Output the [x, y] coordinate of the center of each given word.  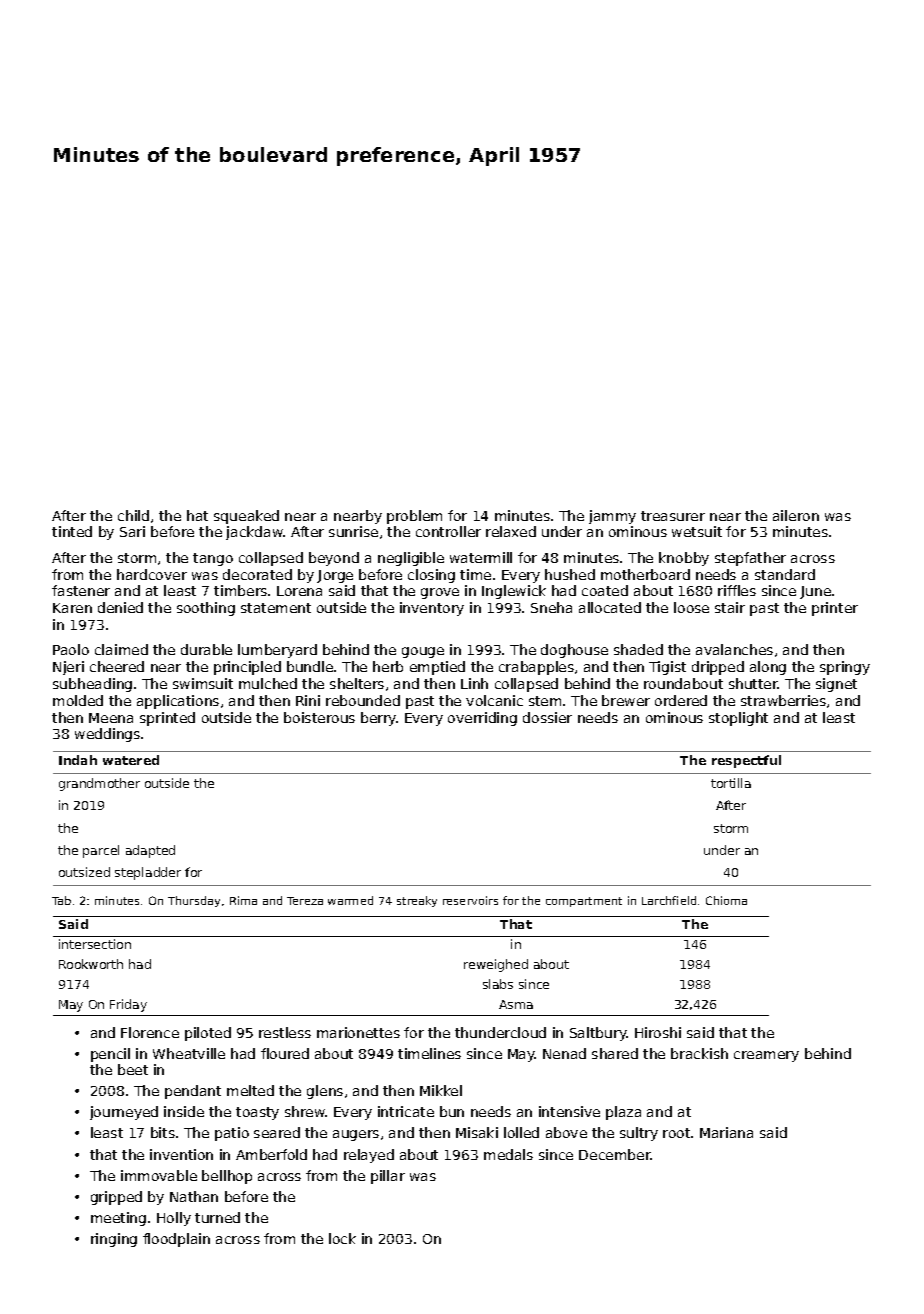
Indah [78, 760]
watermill [481, 557]
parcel [101, 851]
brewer [626, 700]
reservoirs [470, 900]
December [615, 1154]
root [676, 1133]
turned [217, 1217]
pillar [388, 1177]
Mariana [726, 1132]
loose [691, 607]
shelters [357, 683]
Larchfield [669, 900]
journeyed [124, 1113]
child [133, 515]
